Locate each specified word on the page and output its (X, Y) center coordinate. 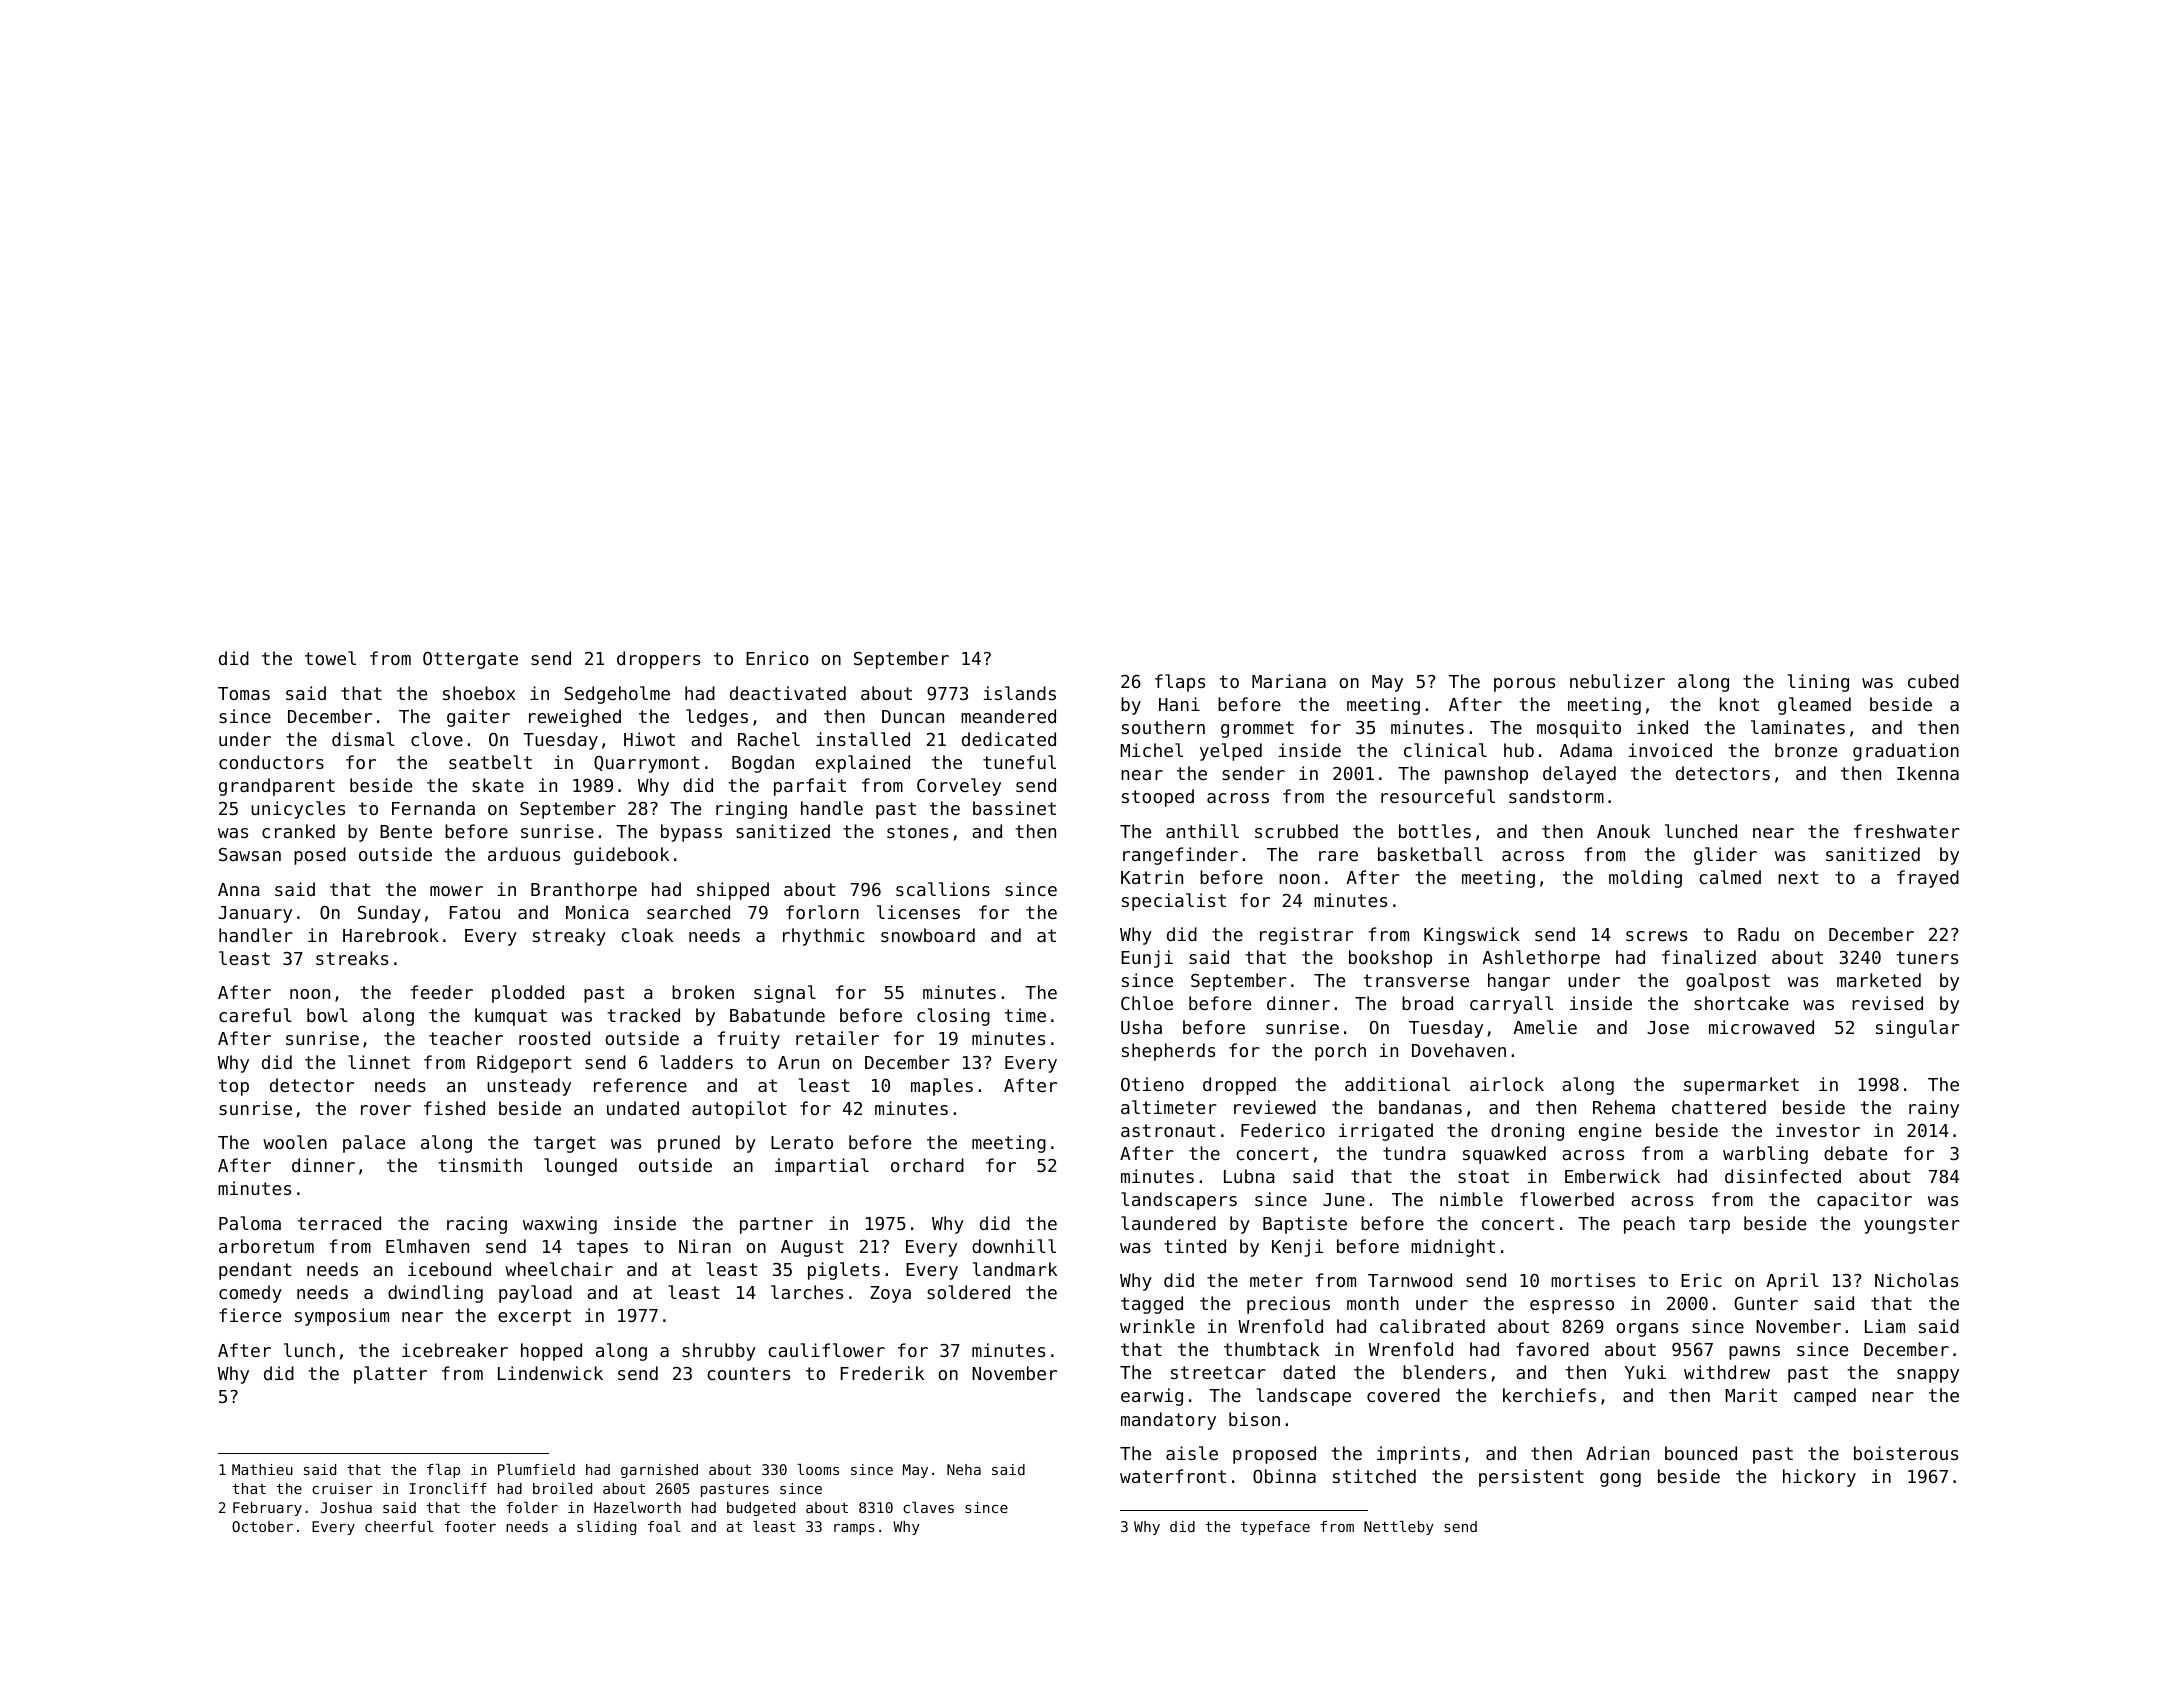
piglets (844, 1271)
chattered (1719, 1107)
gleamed (1814, 706)
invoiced (1670, 750)
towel (330, 658)
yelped (1231, 752)
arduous (524, 854)
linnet (379, 1062)
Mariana (1289, 681)
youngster (1912, 1225)
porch (1340, 1052)
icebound (449, 1269)
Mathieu (262, 1469)
